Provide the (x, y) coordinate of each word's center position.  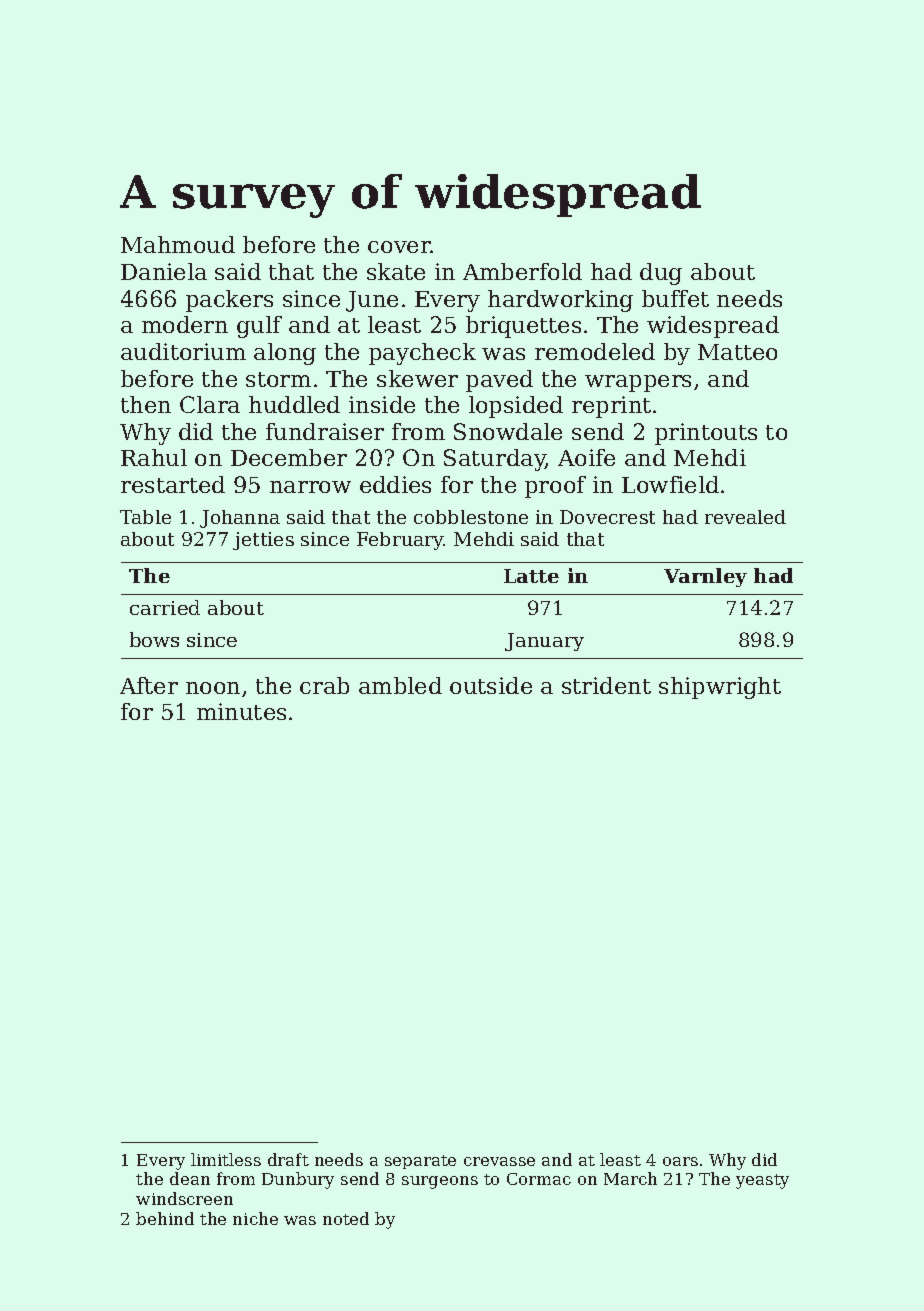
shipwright (720, 688)
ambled (400, 685)
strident (606, 685)
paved (499, 381)
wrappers (638, 383)
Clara (210, 404)
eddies (395, 484)
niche (255, 1218)
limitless (226, 1159)
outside (491, 685)
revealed (745, 517)
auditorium (183, 351)
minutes (241, 711)
